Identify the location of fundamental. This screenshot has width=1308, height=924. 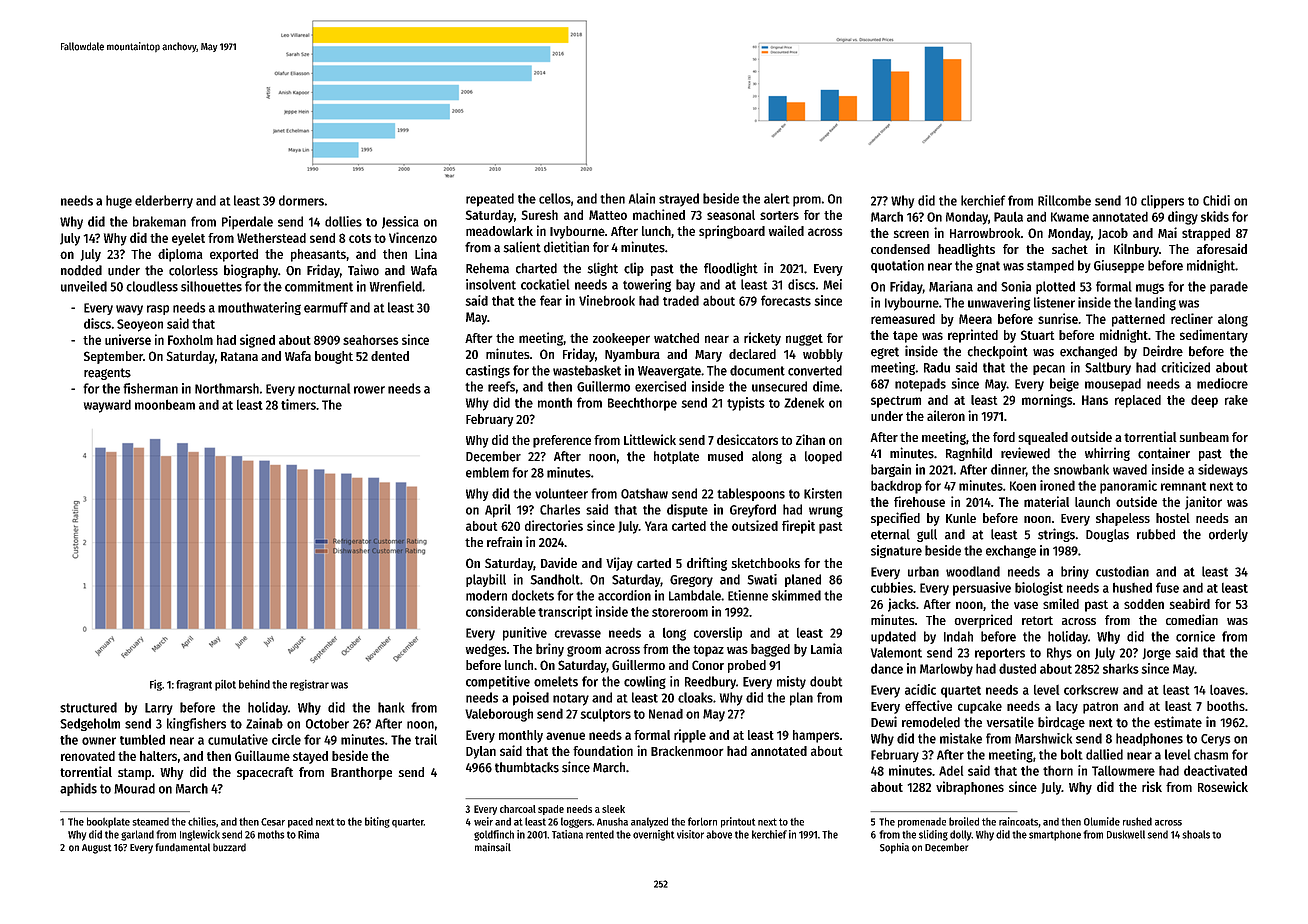
(182, 847).
